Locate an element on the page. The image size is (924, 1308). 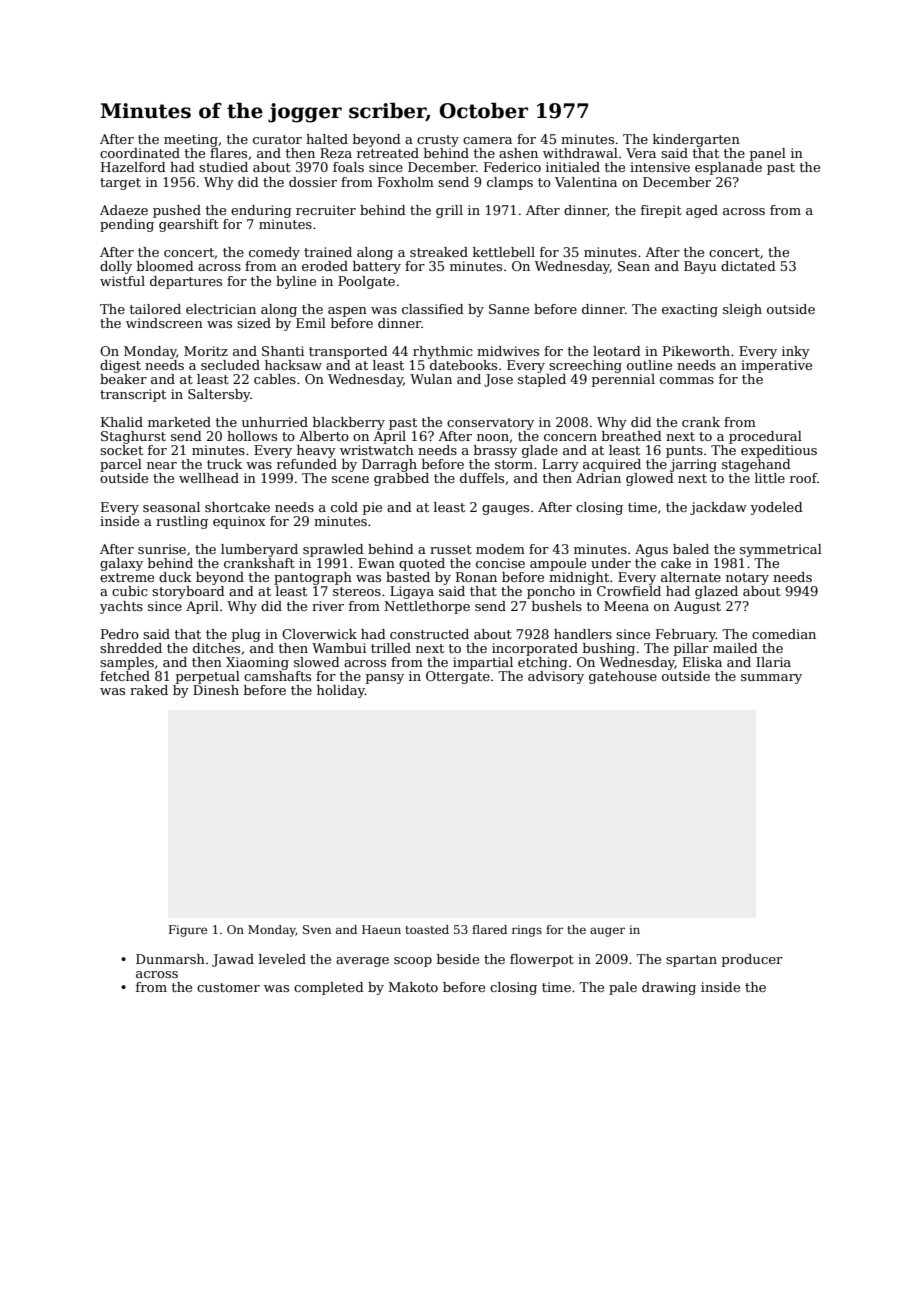
ashen is located at coordinates (518, 153).
